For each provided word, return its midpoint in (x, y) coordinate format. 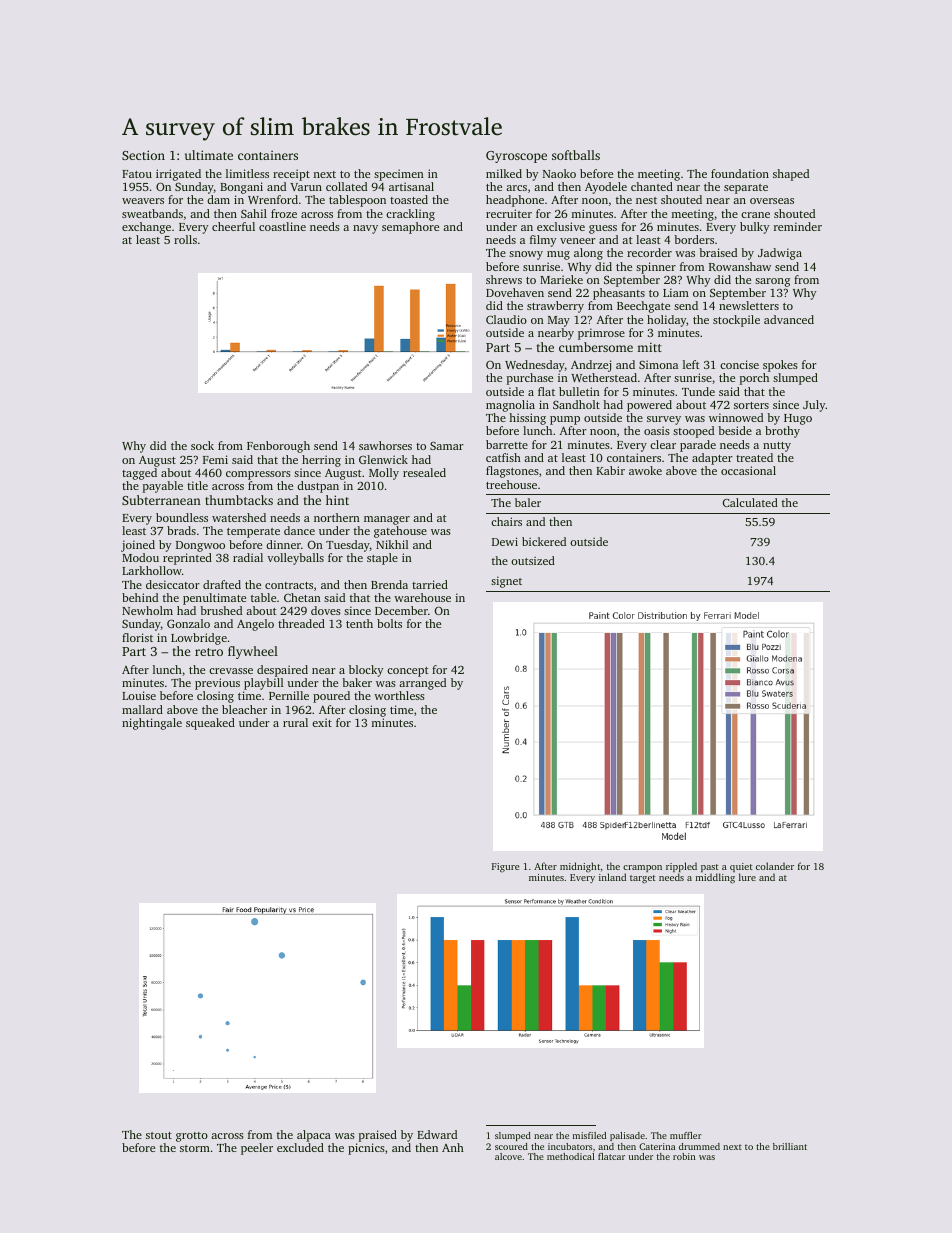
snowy (526, 255)
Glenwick (383, 459)
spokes (780, 366)
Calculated (750, 502)
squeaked (210, 724)
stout (159, 1135)
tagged (139, 474)
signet (506, 582)
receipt (291, 175)
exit (322, 722)
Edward (437, 1134)
